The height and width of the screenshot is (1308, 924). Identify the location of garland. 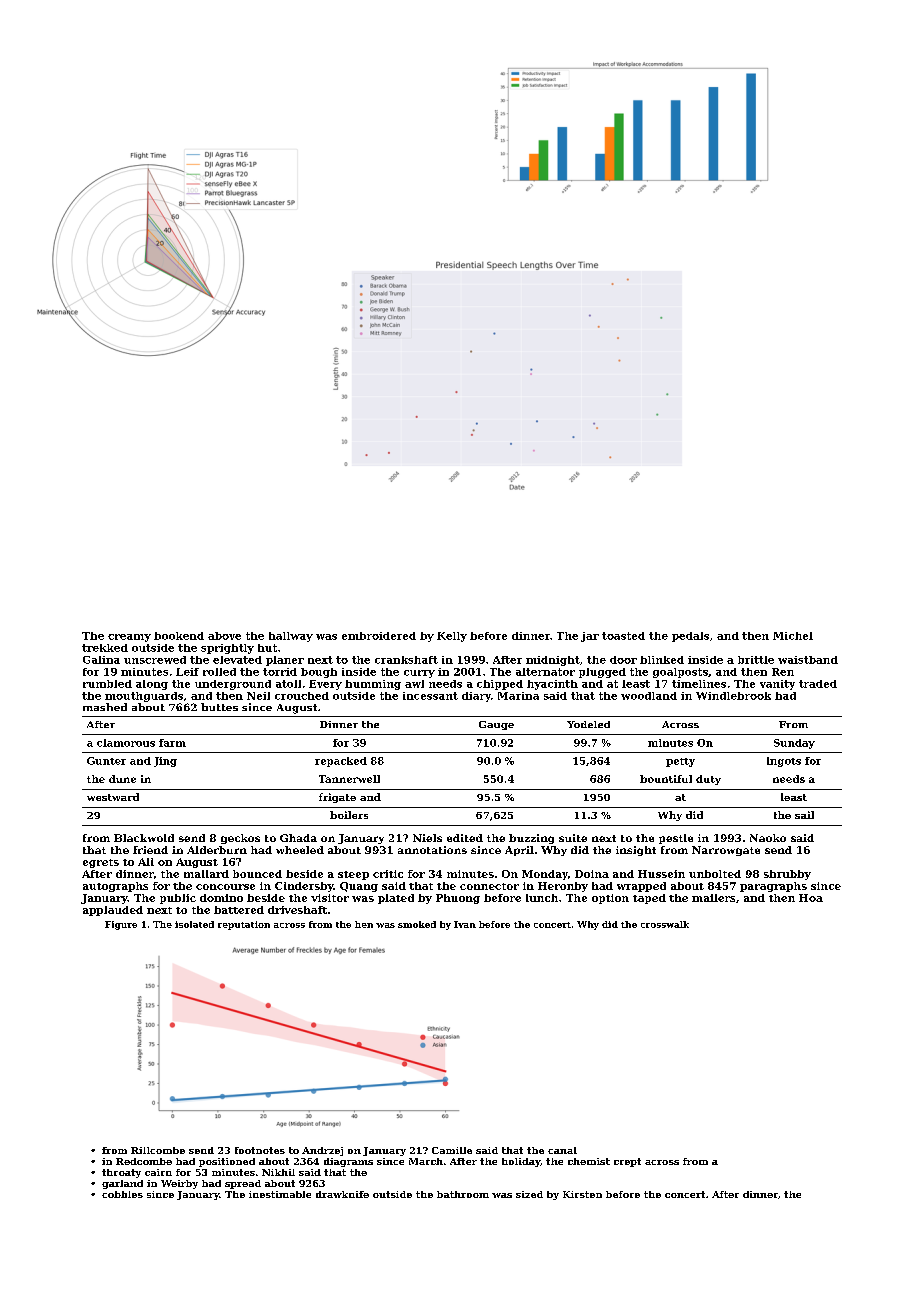
(122, 1184).
